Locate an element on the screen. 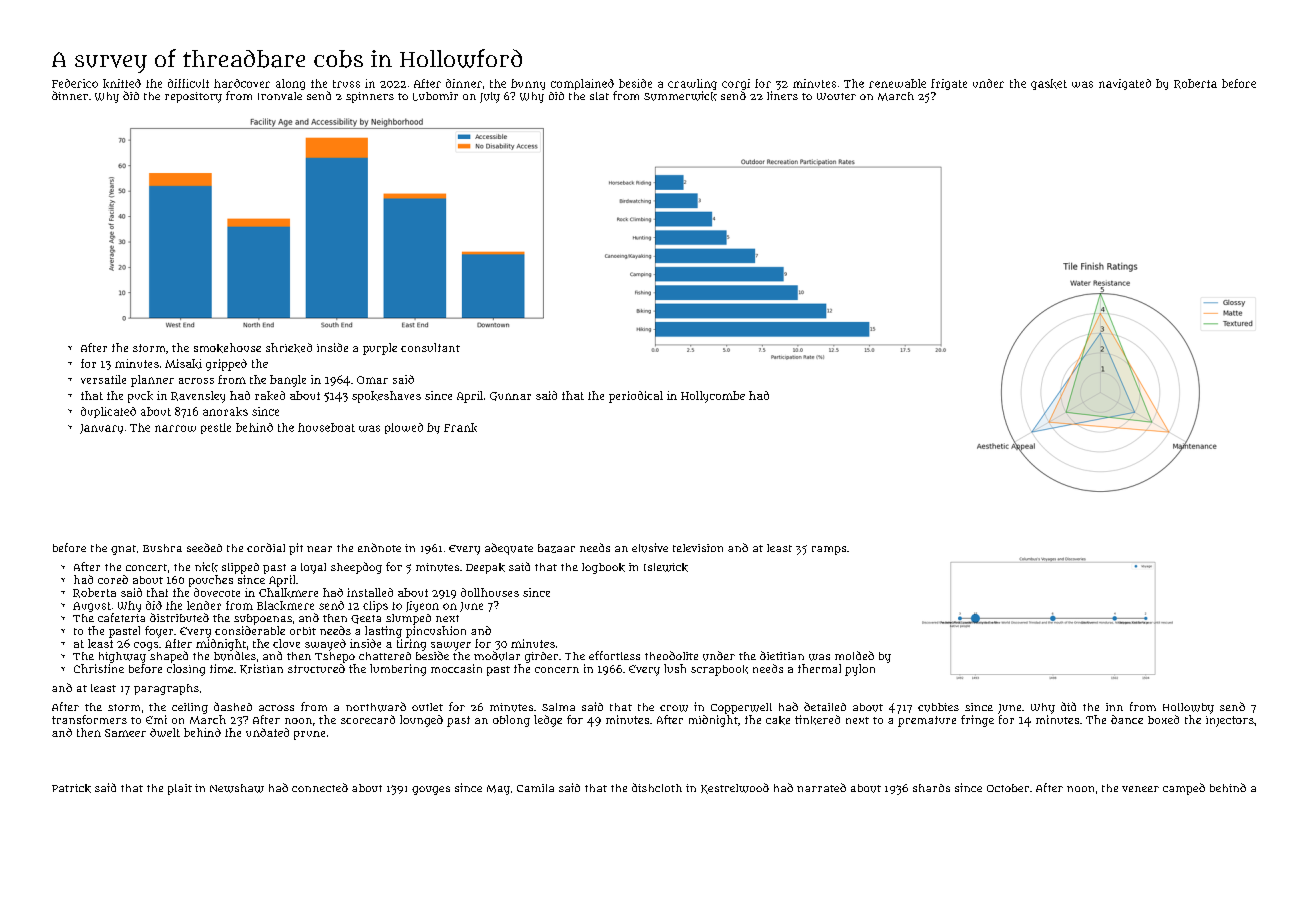 This screenshot has width=1308, height=924. Ironvale is located at coordinates (280, 96).
